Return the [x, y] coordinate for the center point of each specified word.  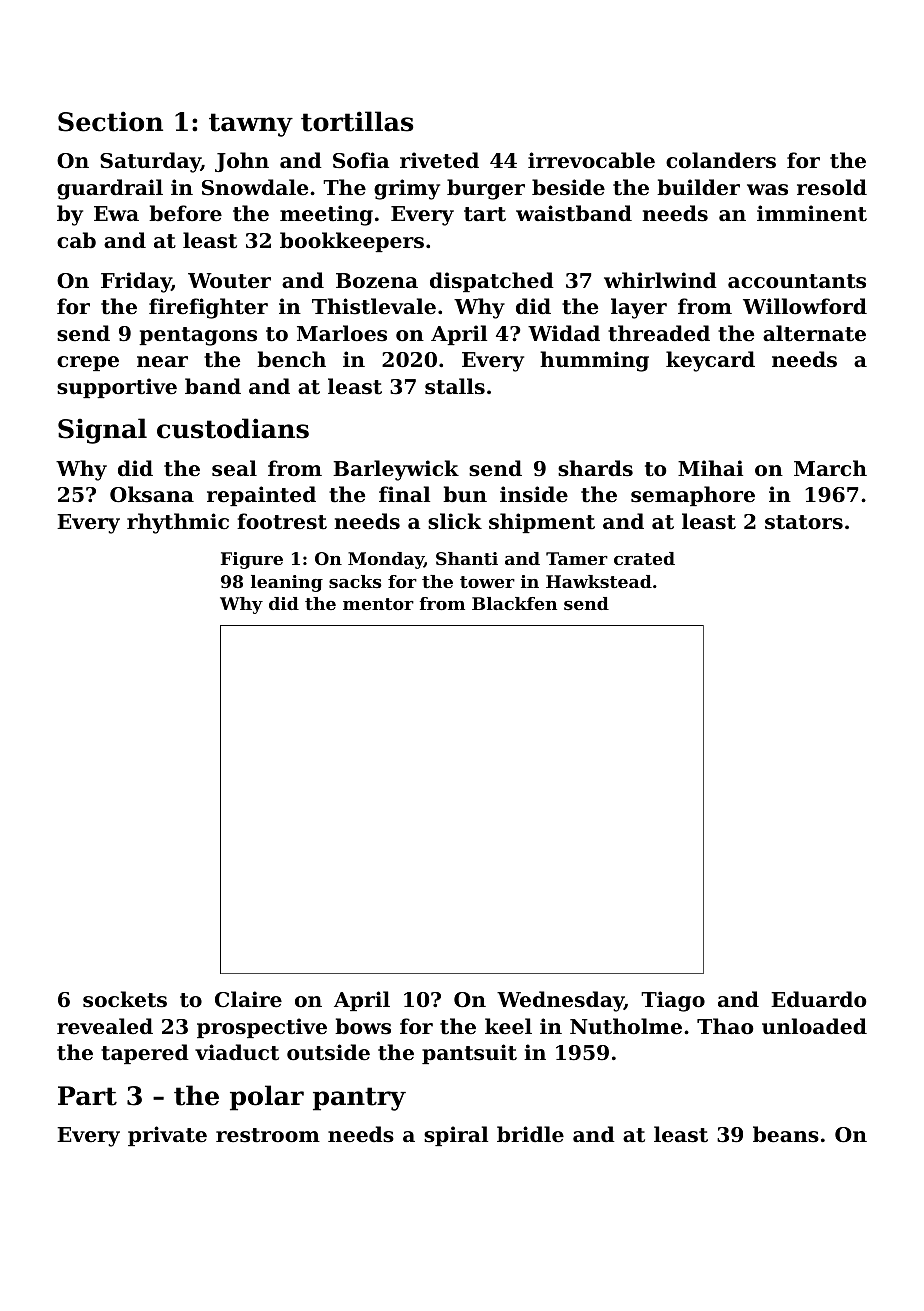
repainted [261, 496]
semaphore [693, 496]
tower [487, 582]
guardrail [110, 189]
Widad [564, 333]
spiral [456, 1136]
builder [698, 187]
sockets [125, 999]
